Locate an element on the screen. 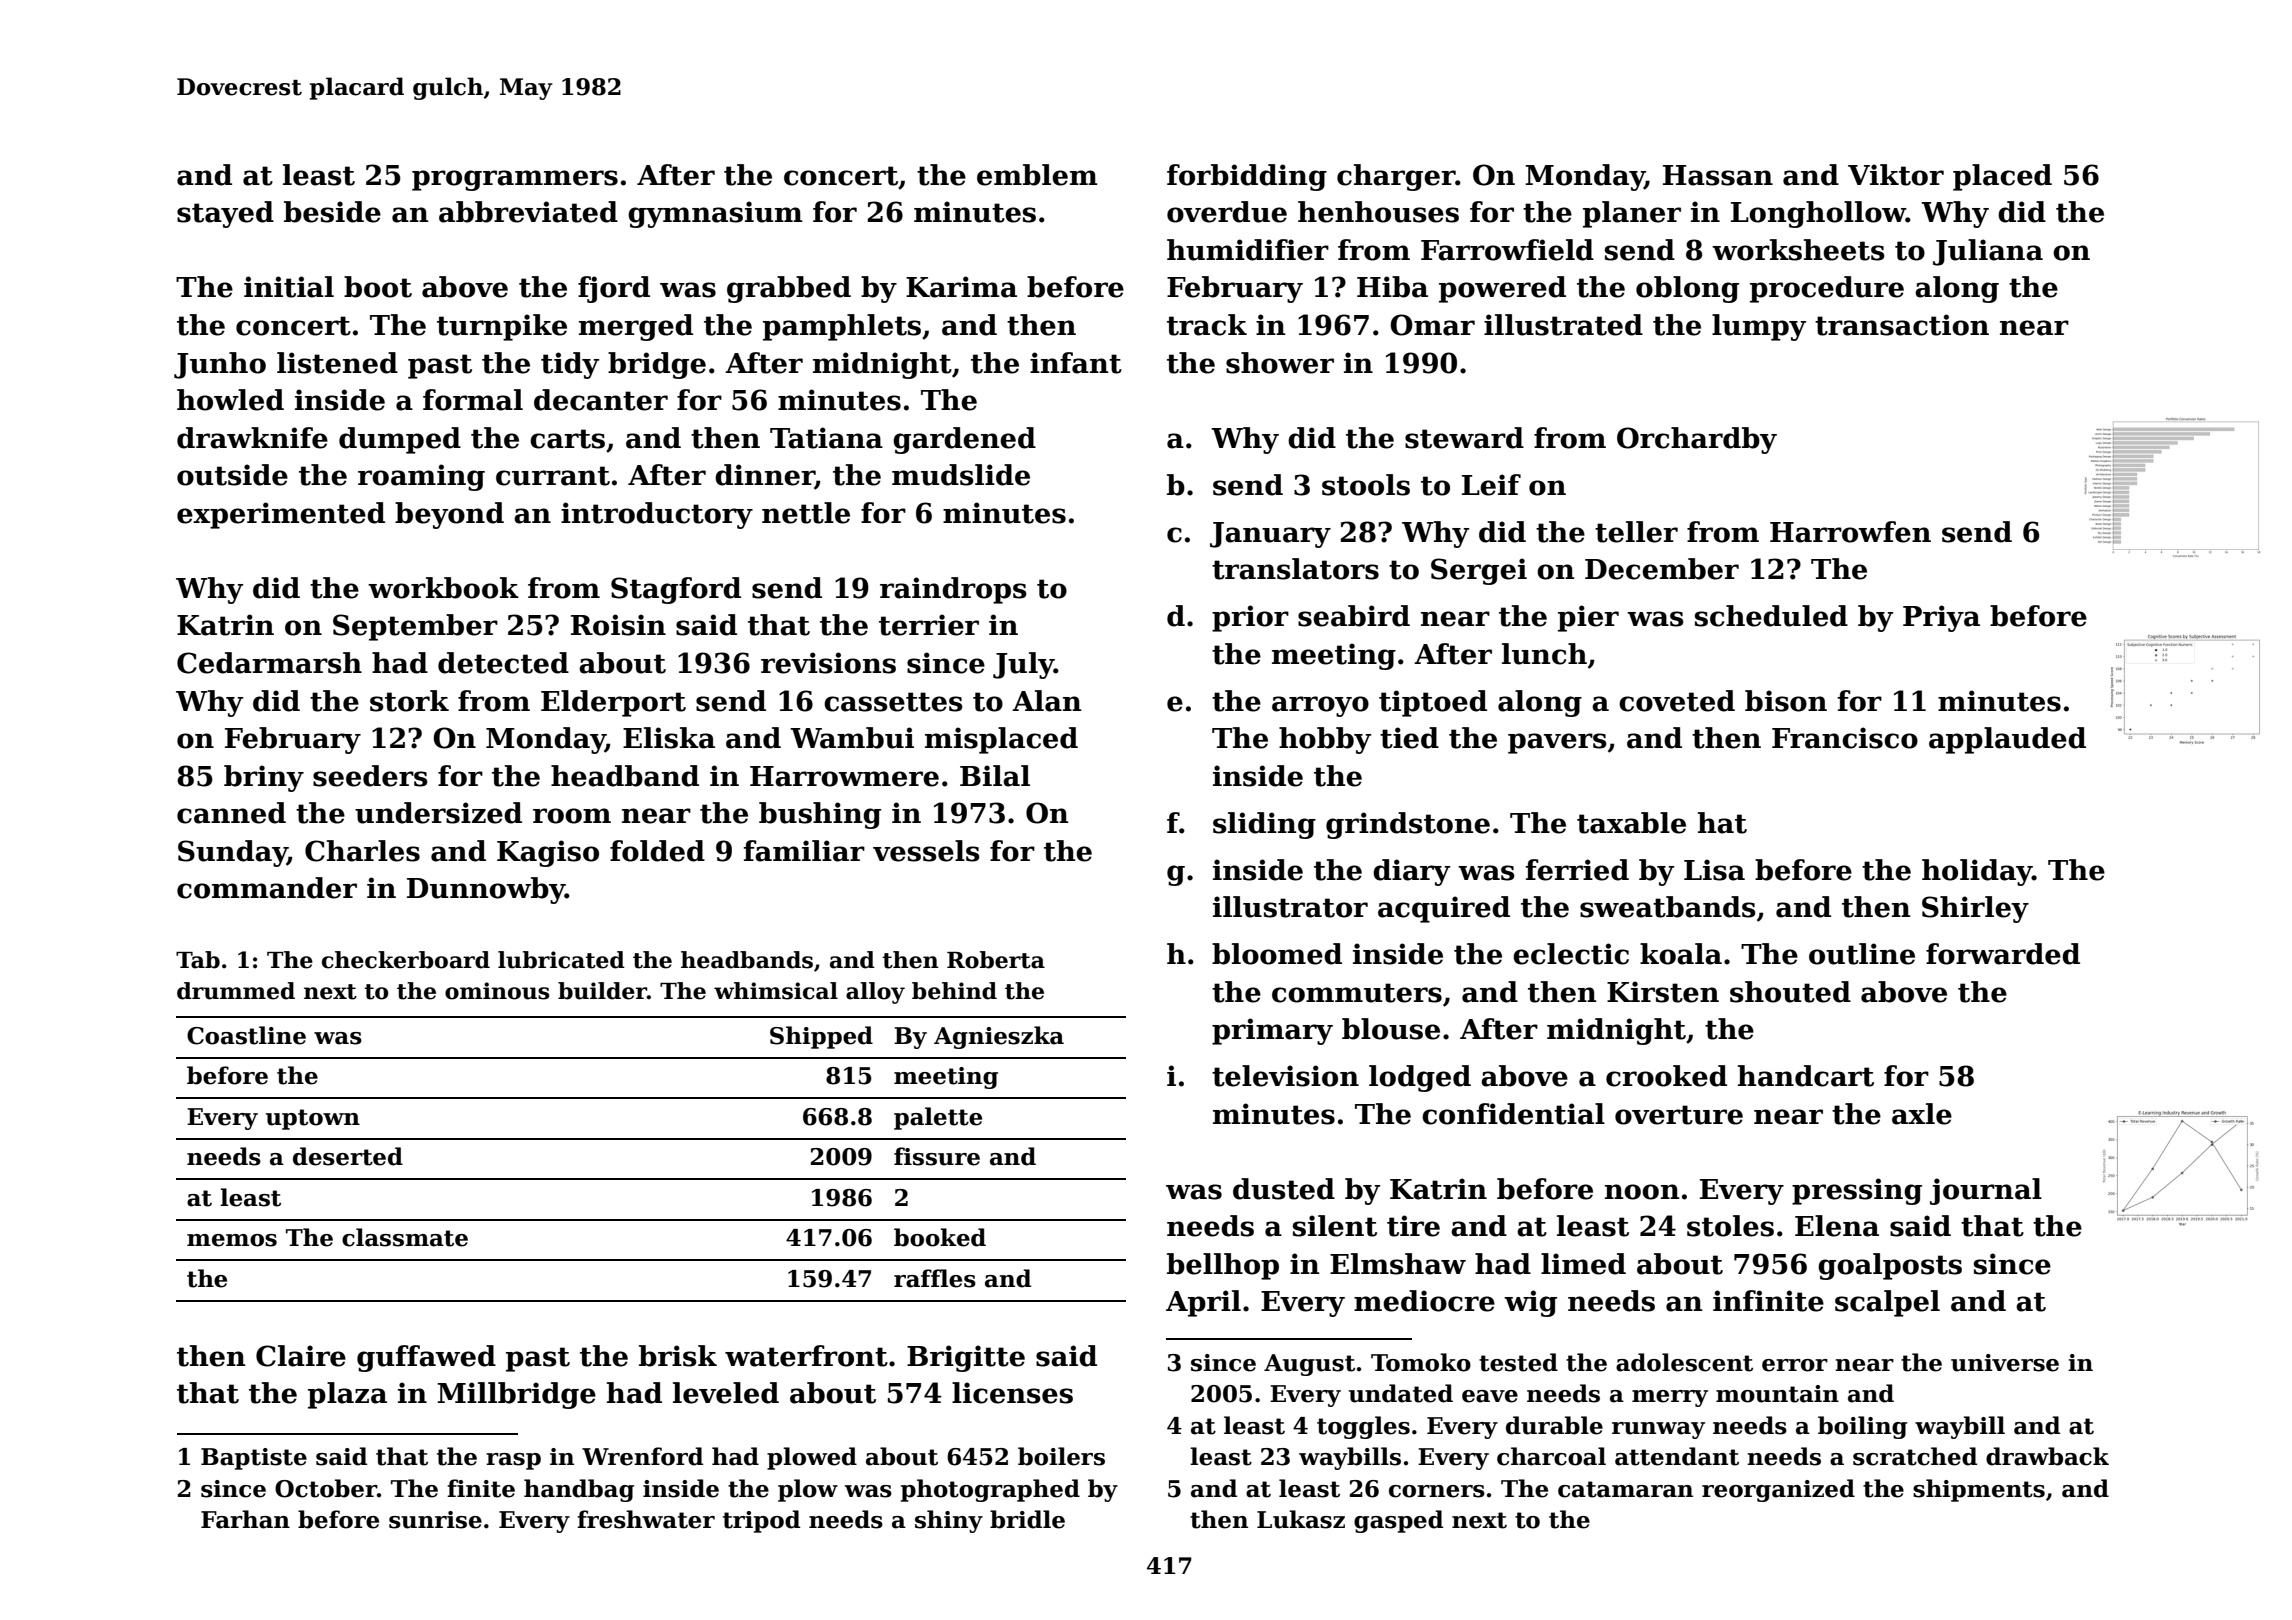  pavers is located at coordinates (1557, 743).
